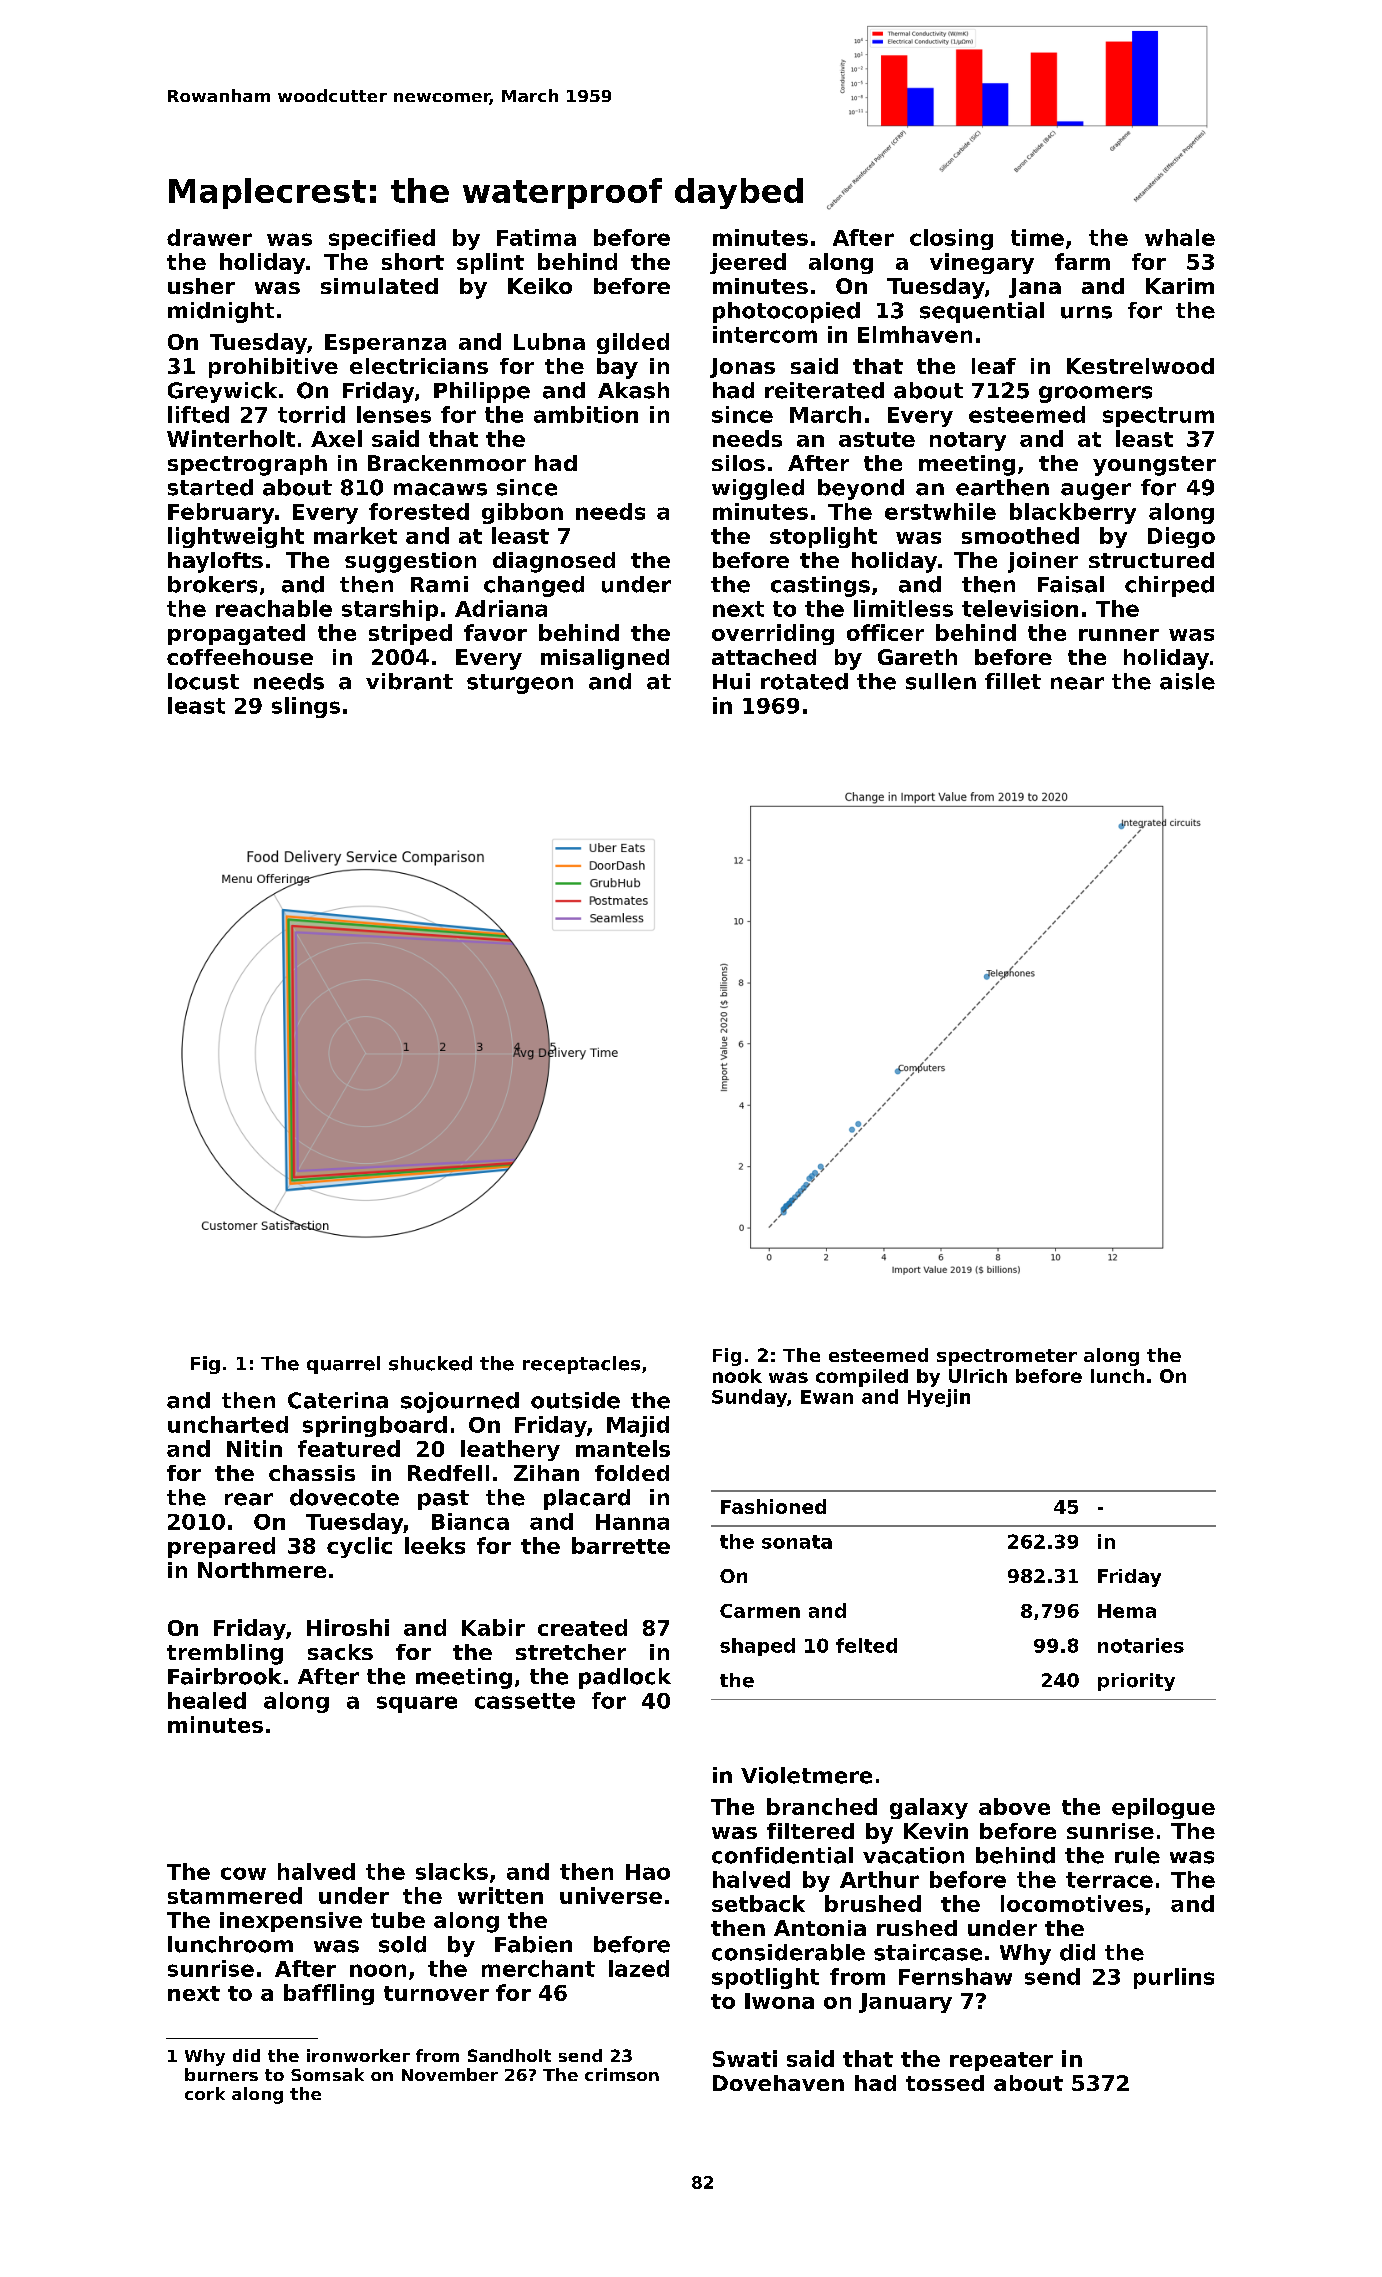 The width and height of the page is (1382, 2277). Describe the element at coordinates (520, 684) in the page. I see `sturgeon` at that location.
